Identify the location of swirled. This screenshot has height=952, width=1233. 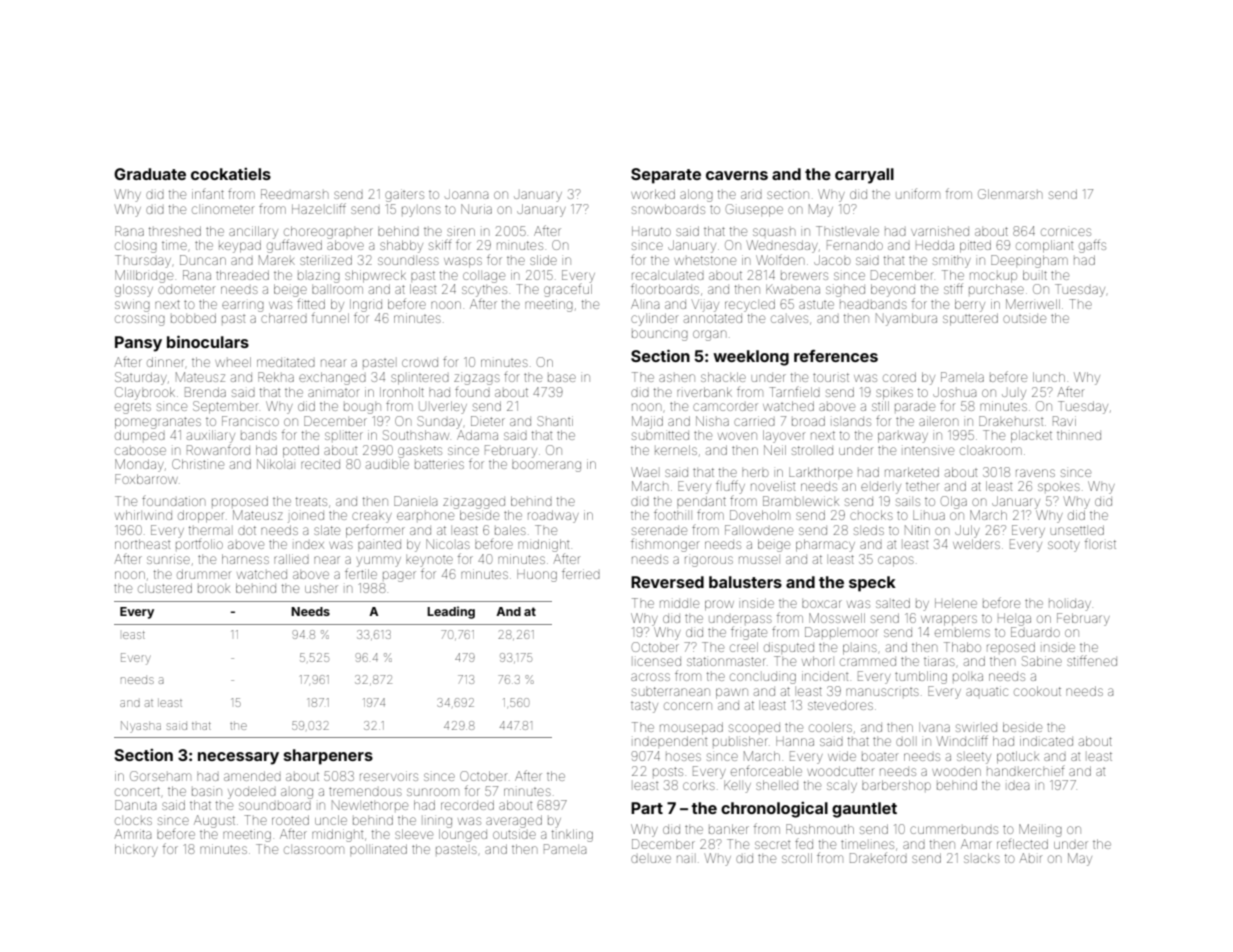
(976, 728).
